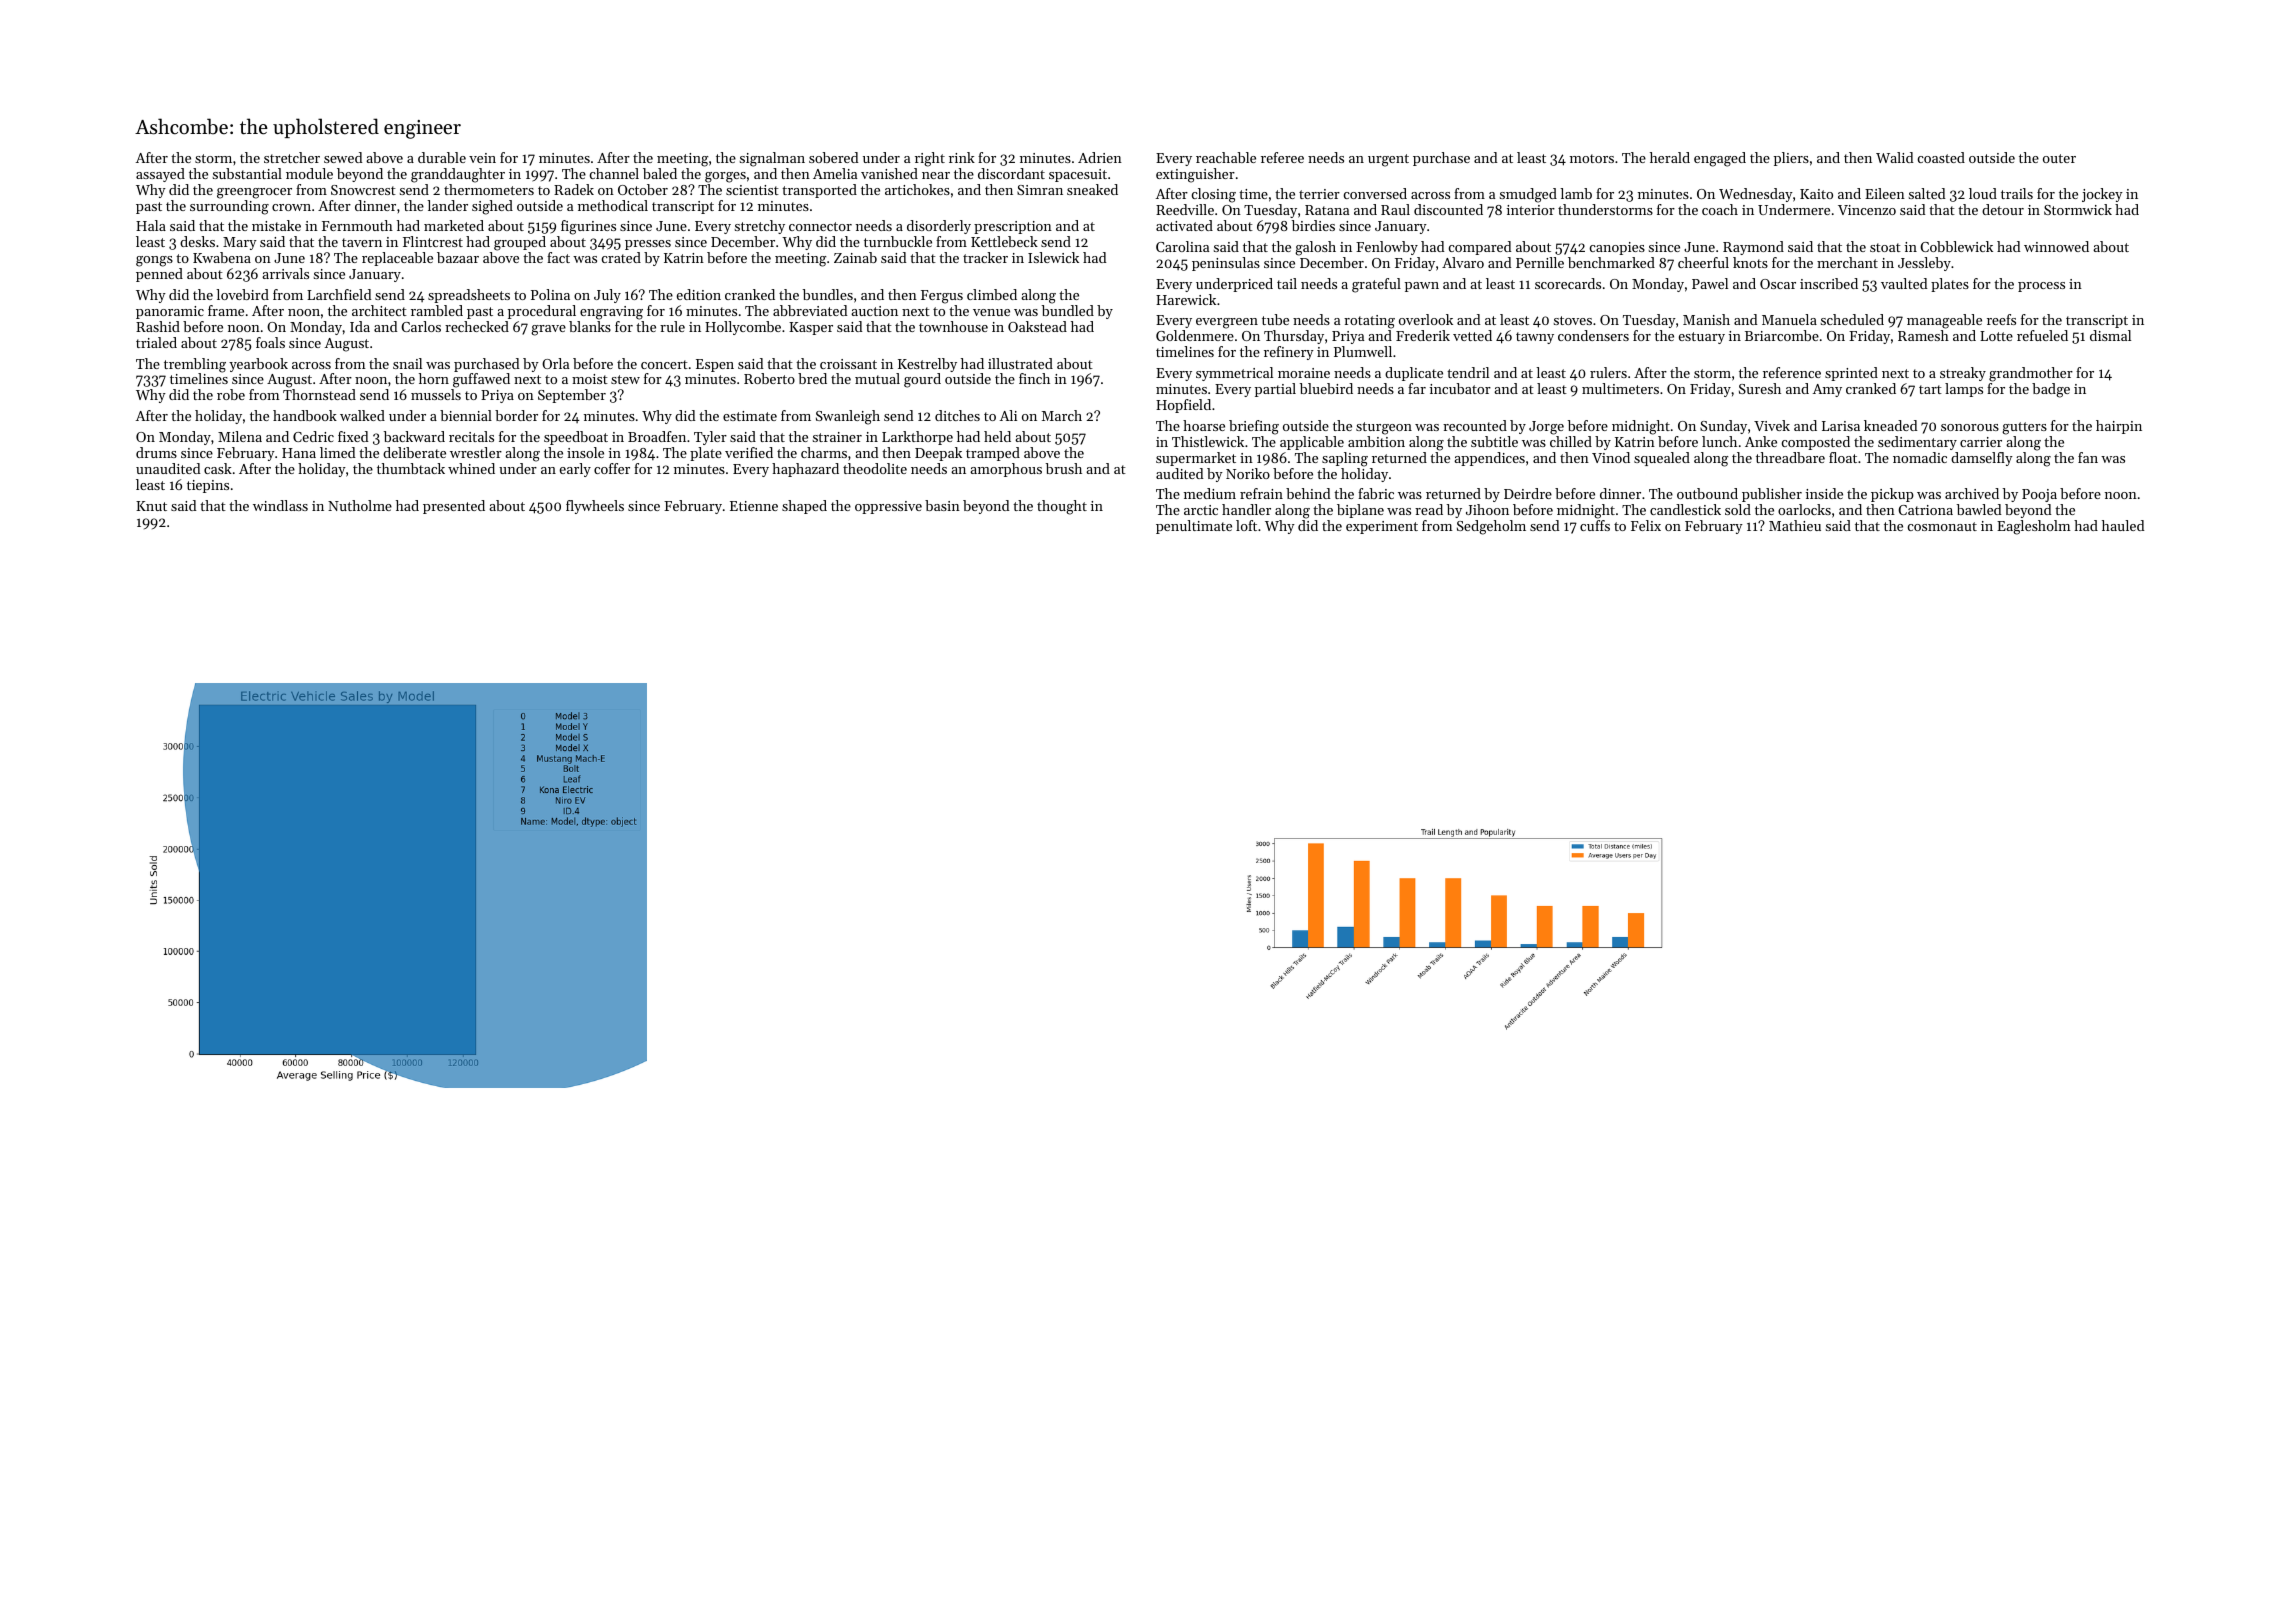 This document has height=1614, width=2282. Describe the element at coordinates (151, 506) in the document. I see `Knut` at that location.
